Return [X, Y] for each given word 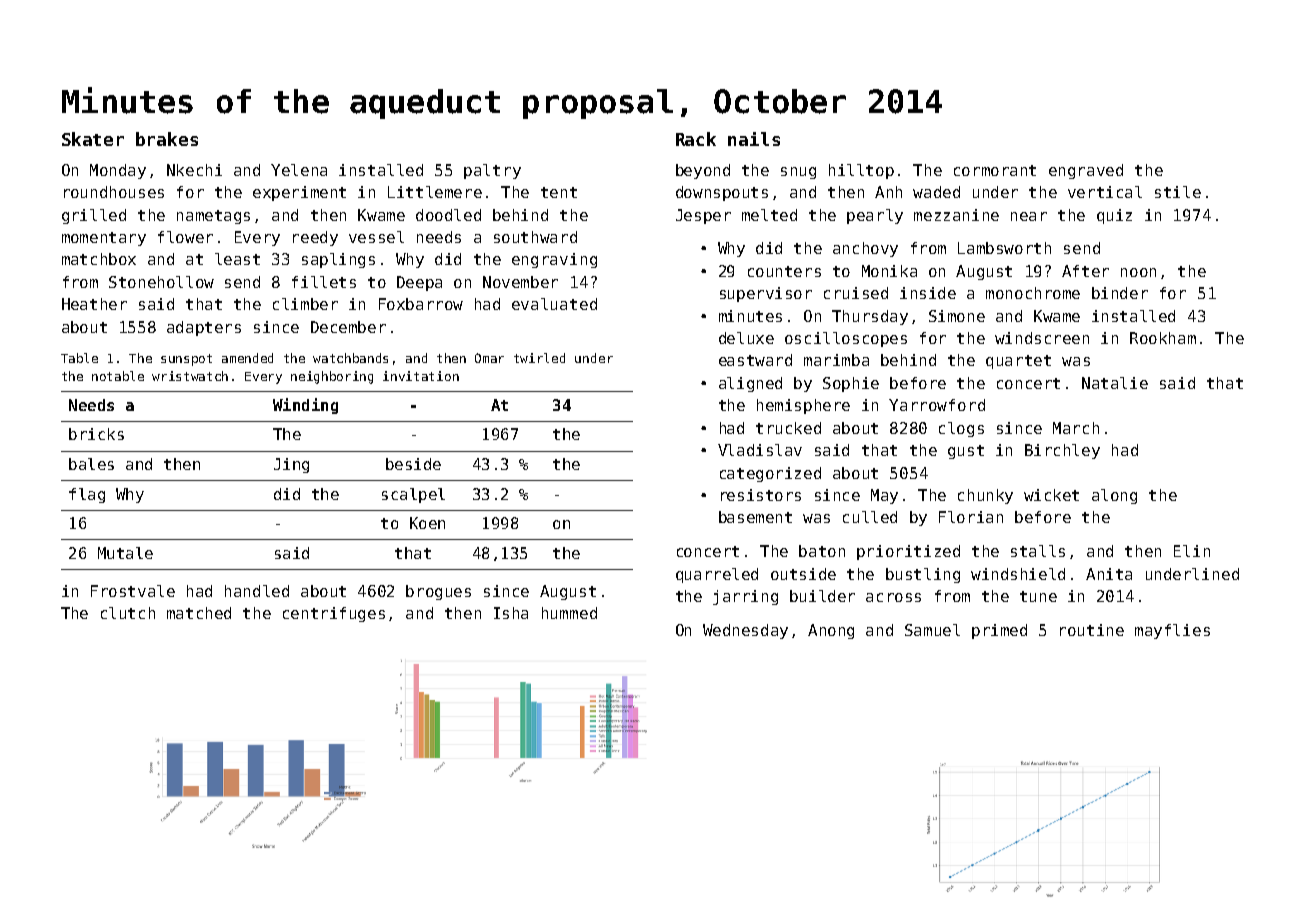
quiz [1114, 216]
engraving [554, 260]
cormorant [995, 170]
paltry [492, 171]
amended [247, 358]
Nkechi [194, 170]
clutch [128, 613]
